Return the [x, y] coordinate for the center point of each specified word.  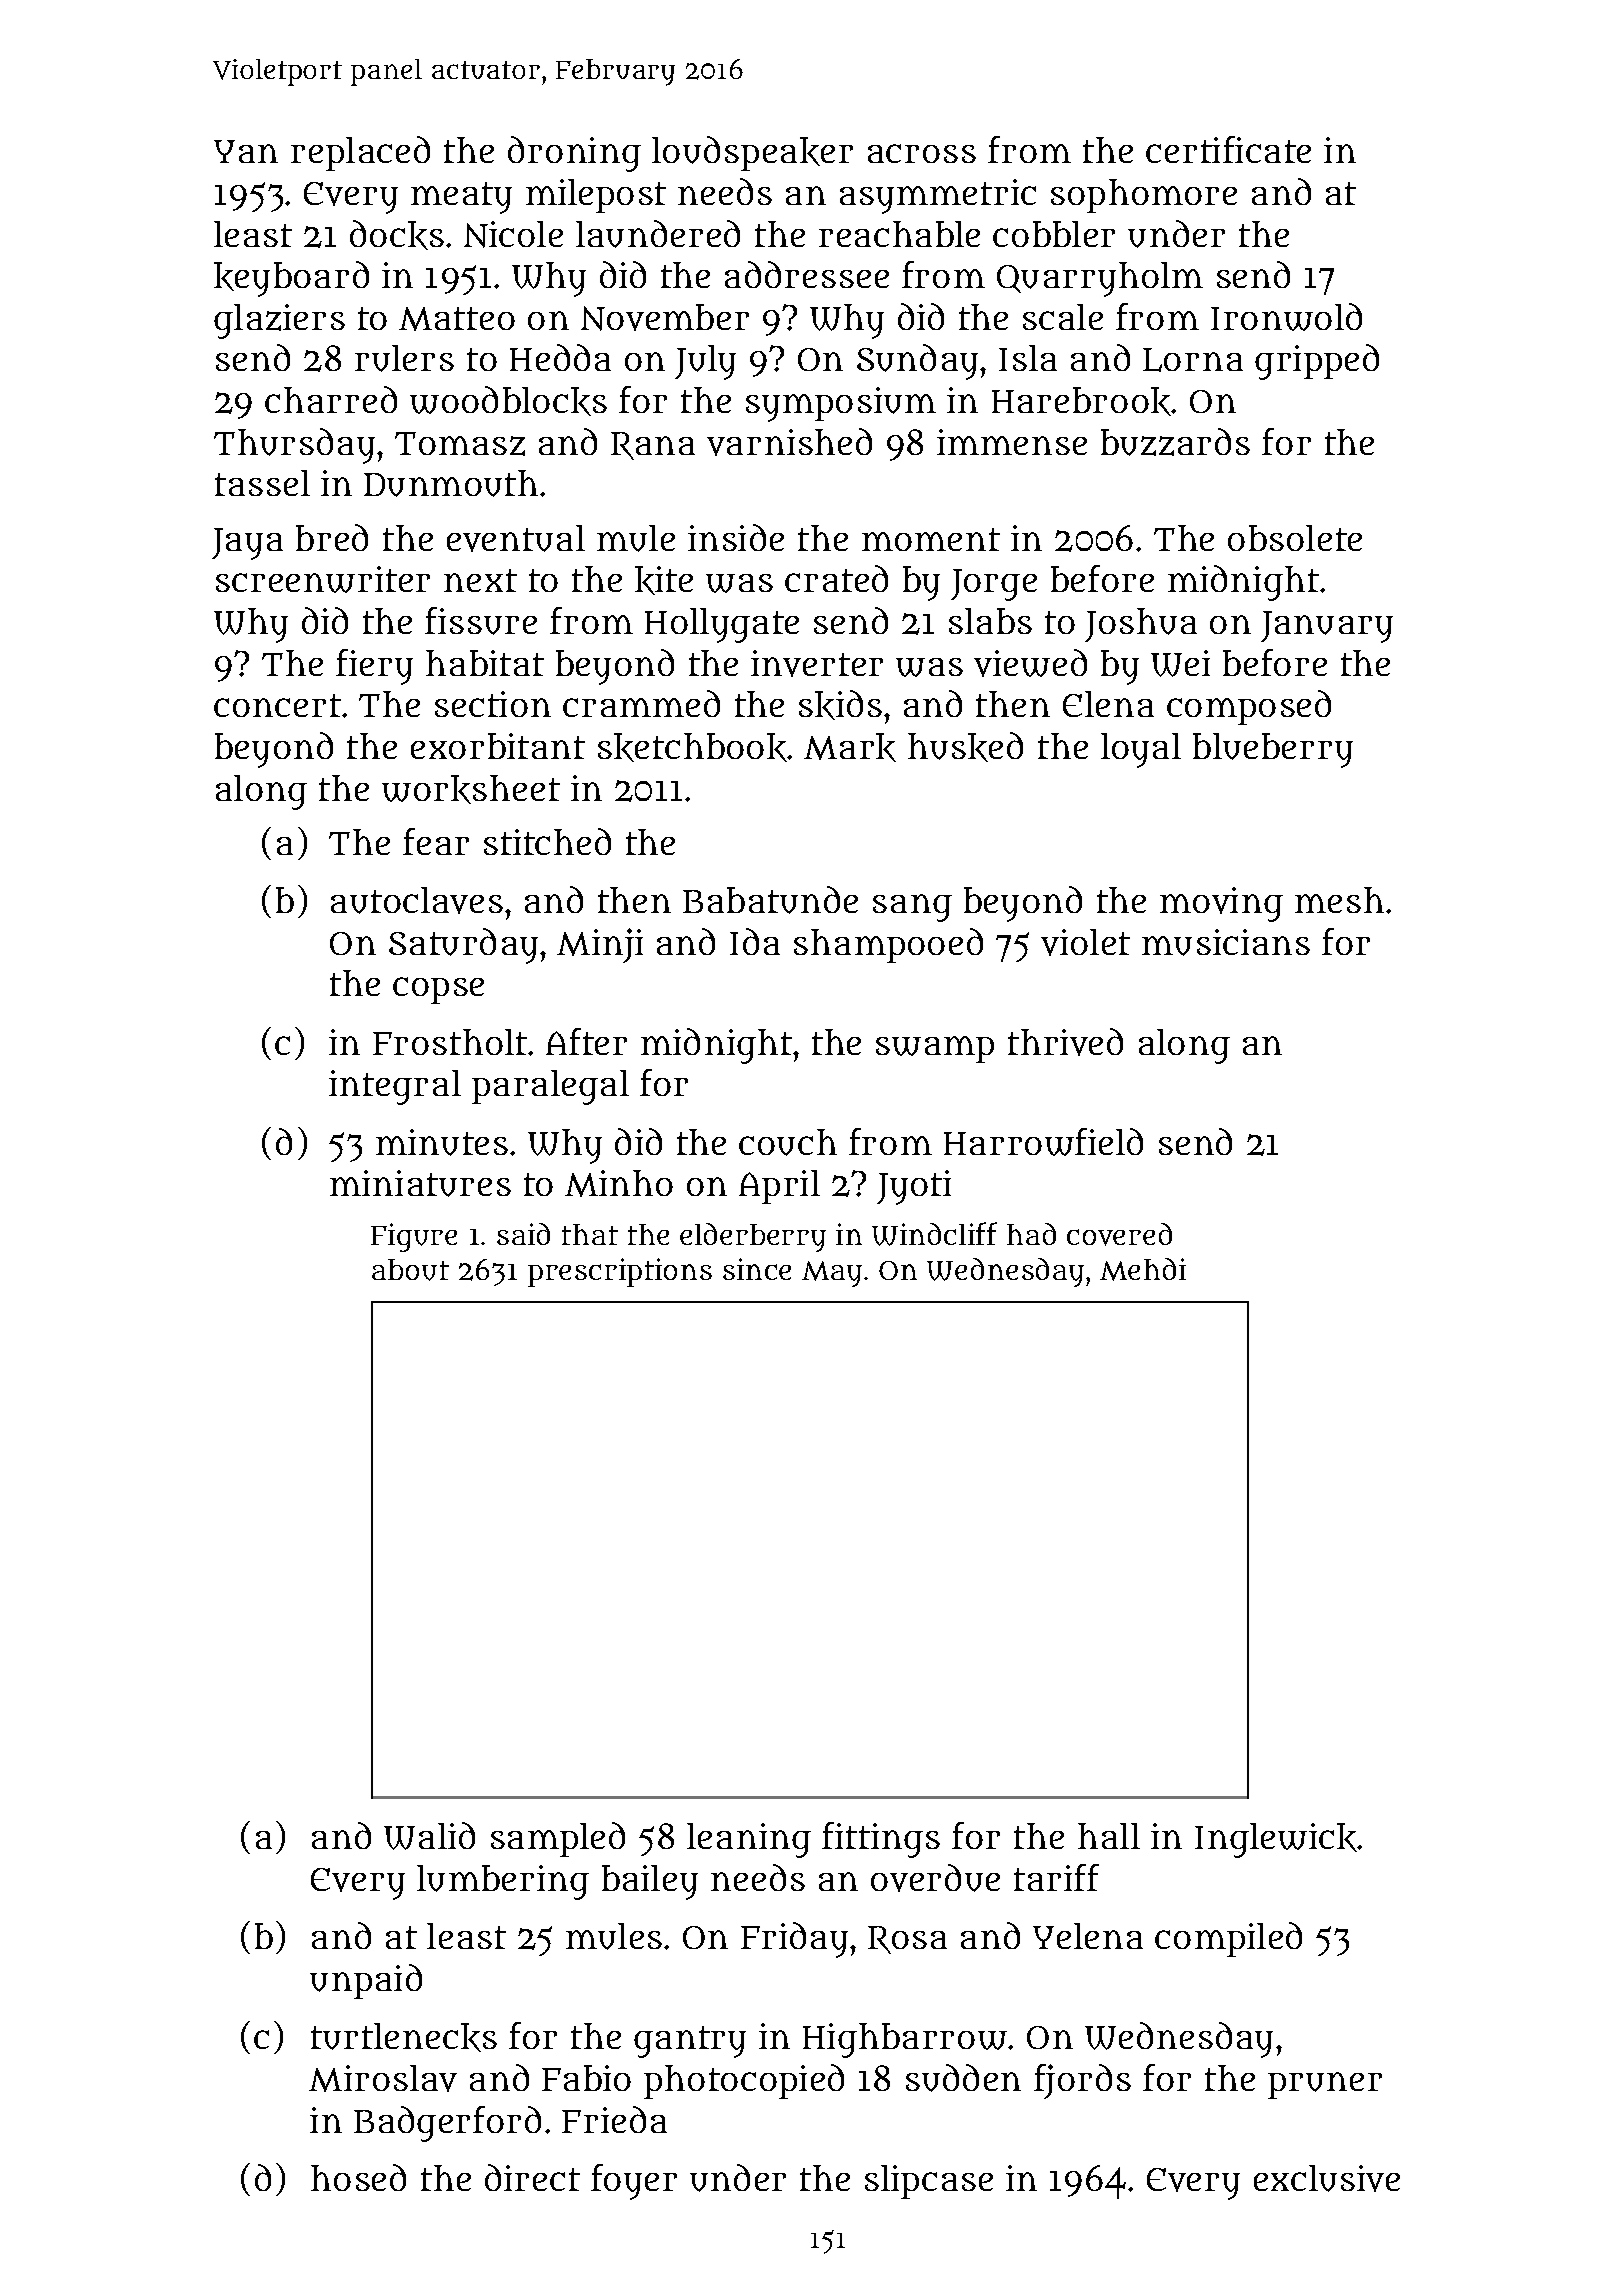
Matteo [457, 319]
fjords [1082, 2081]
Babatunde [770, 900]
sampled [558, 1839]
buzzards [1175, 442]
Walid [429, 1836]
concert [277, 705]
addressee [807, 274]
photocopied [744, 2081]
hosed [358, 2177]
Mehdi [1143, 1269]
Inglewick [1276, 1840]
